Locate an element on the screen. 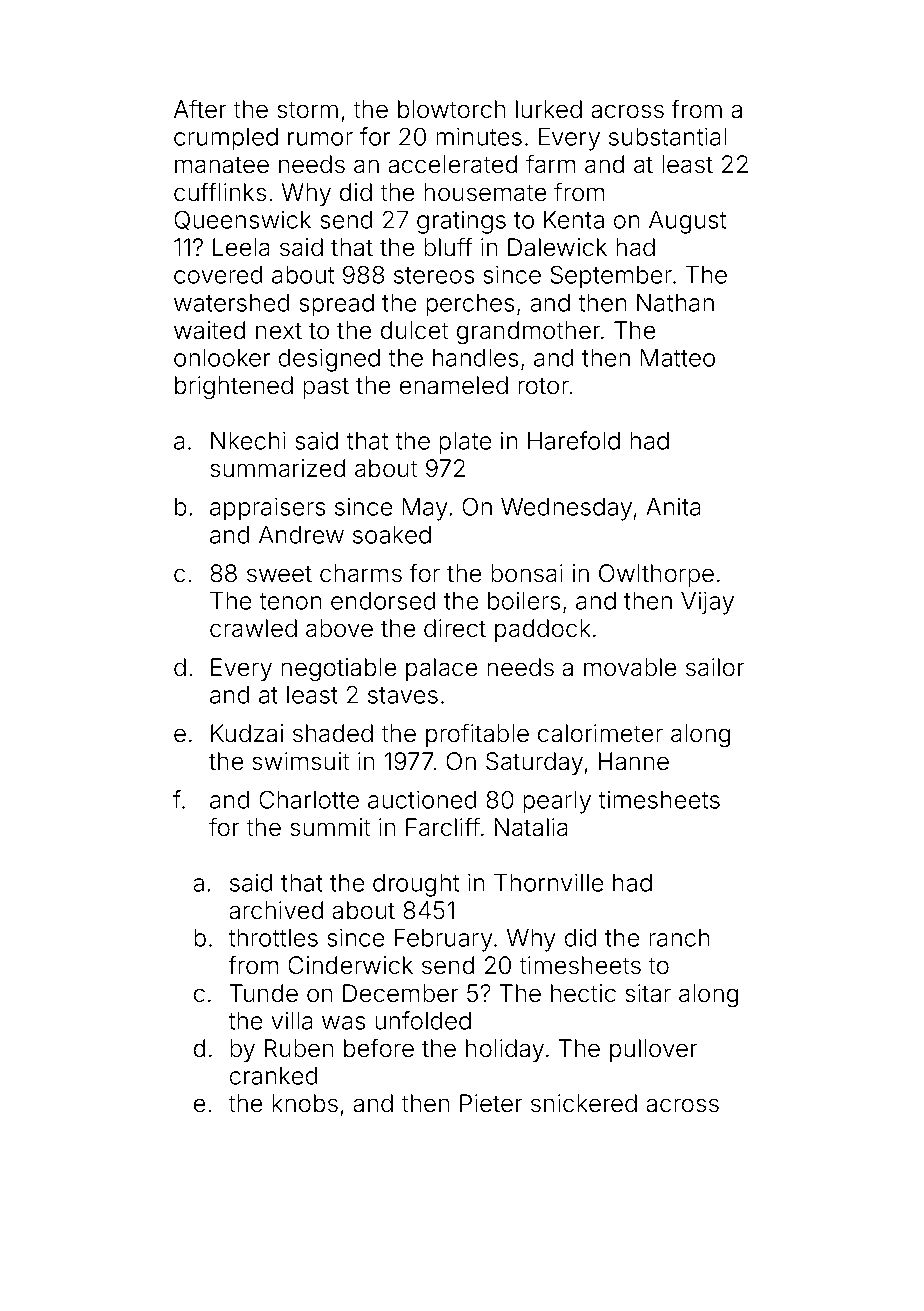 This screenshot has height=1311, width=924. Kenta is located at coordinates (574, 220).
